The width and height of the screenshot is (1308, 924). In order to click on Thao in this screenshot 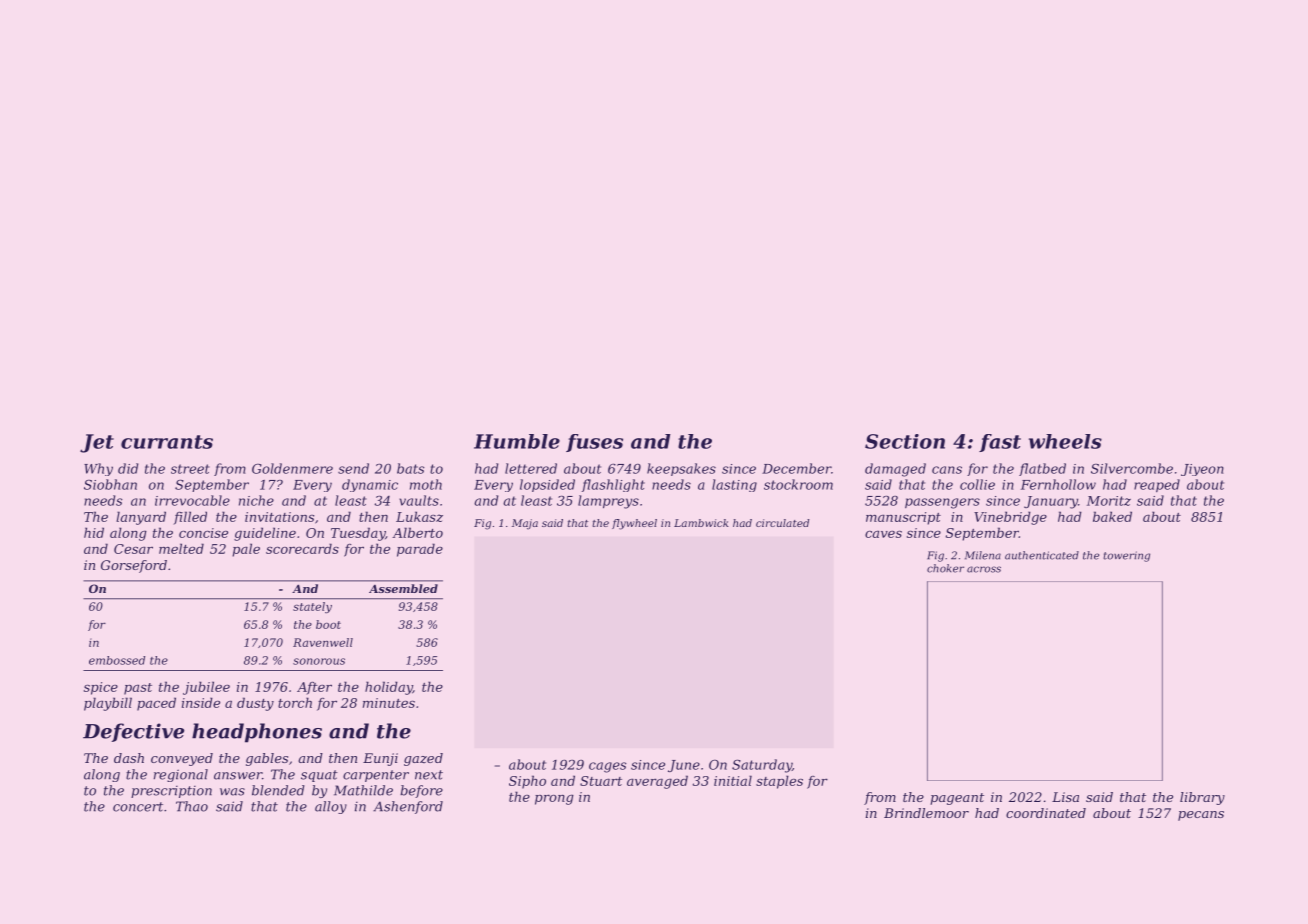, I will do `click(192, 806)`.
